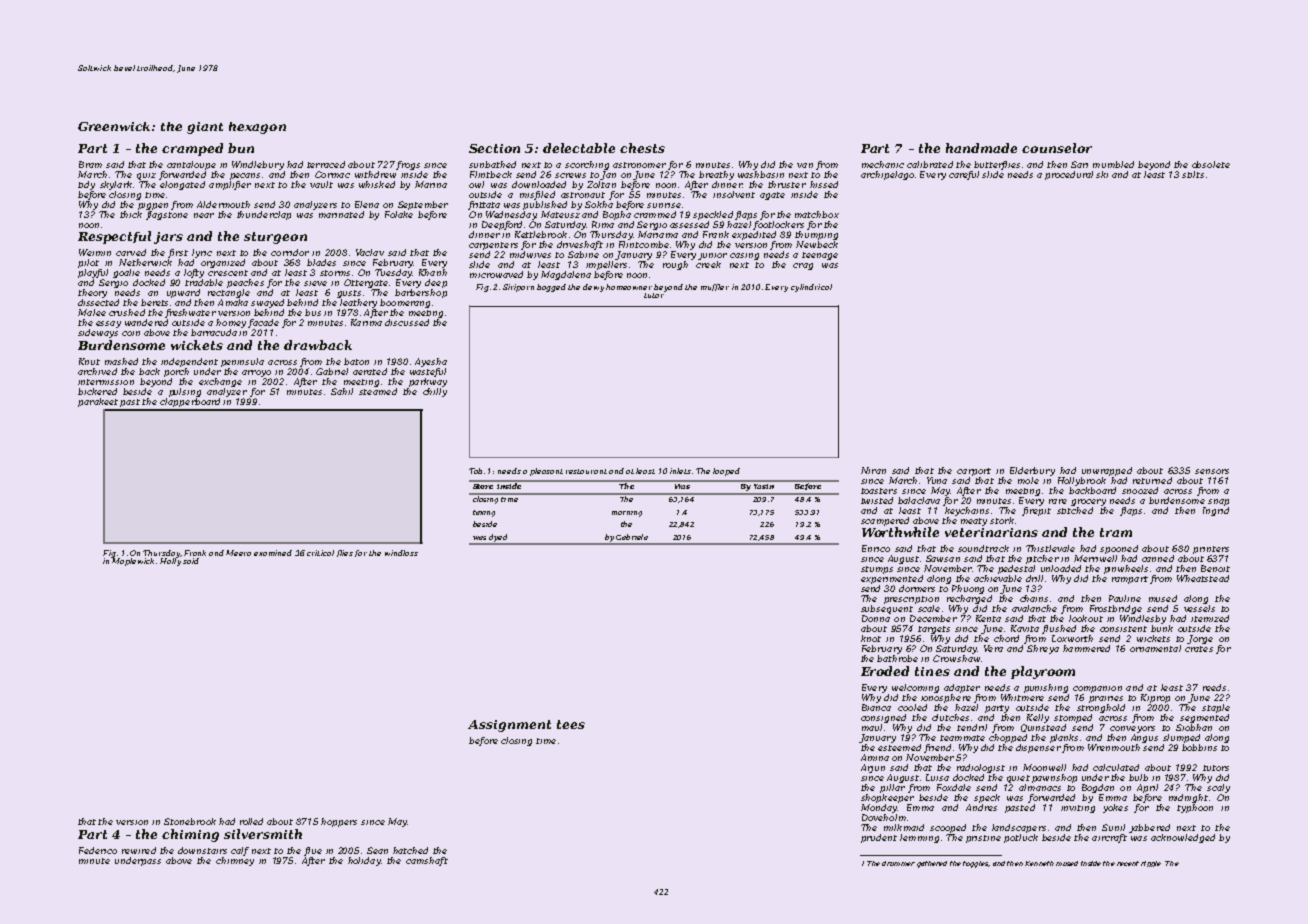 This screenshot has width=1308, height=924. What do you see at coordinates (1086, 648) in the screenshot?
I see `hammered` at bounding box center [1086, 648].
